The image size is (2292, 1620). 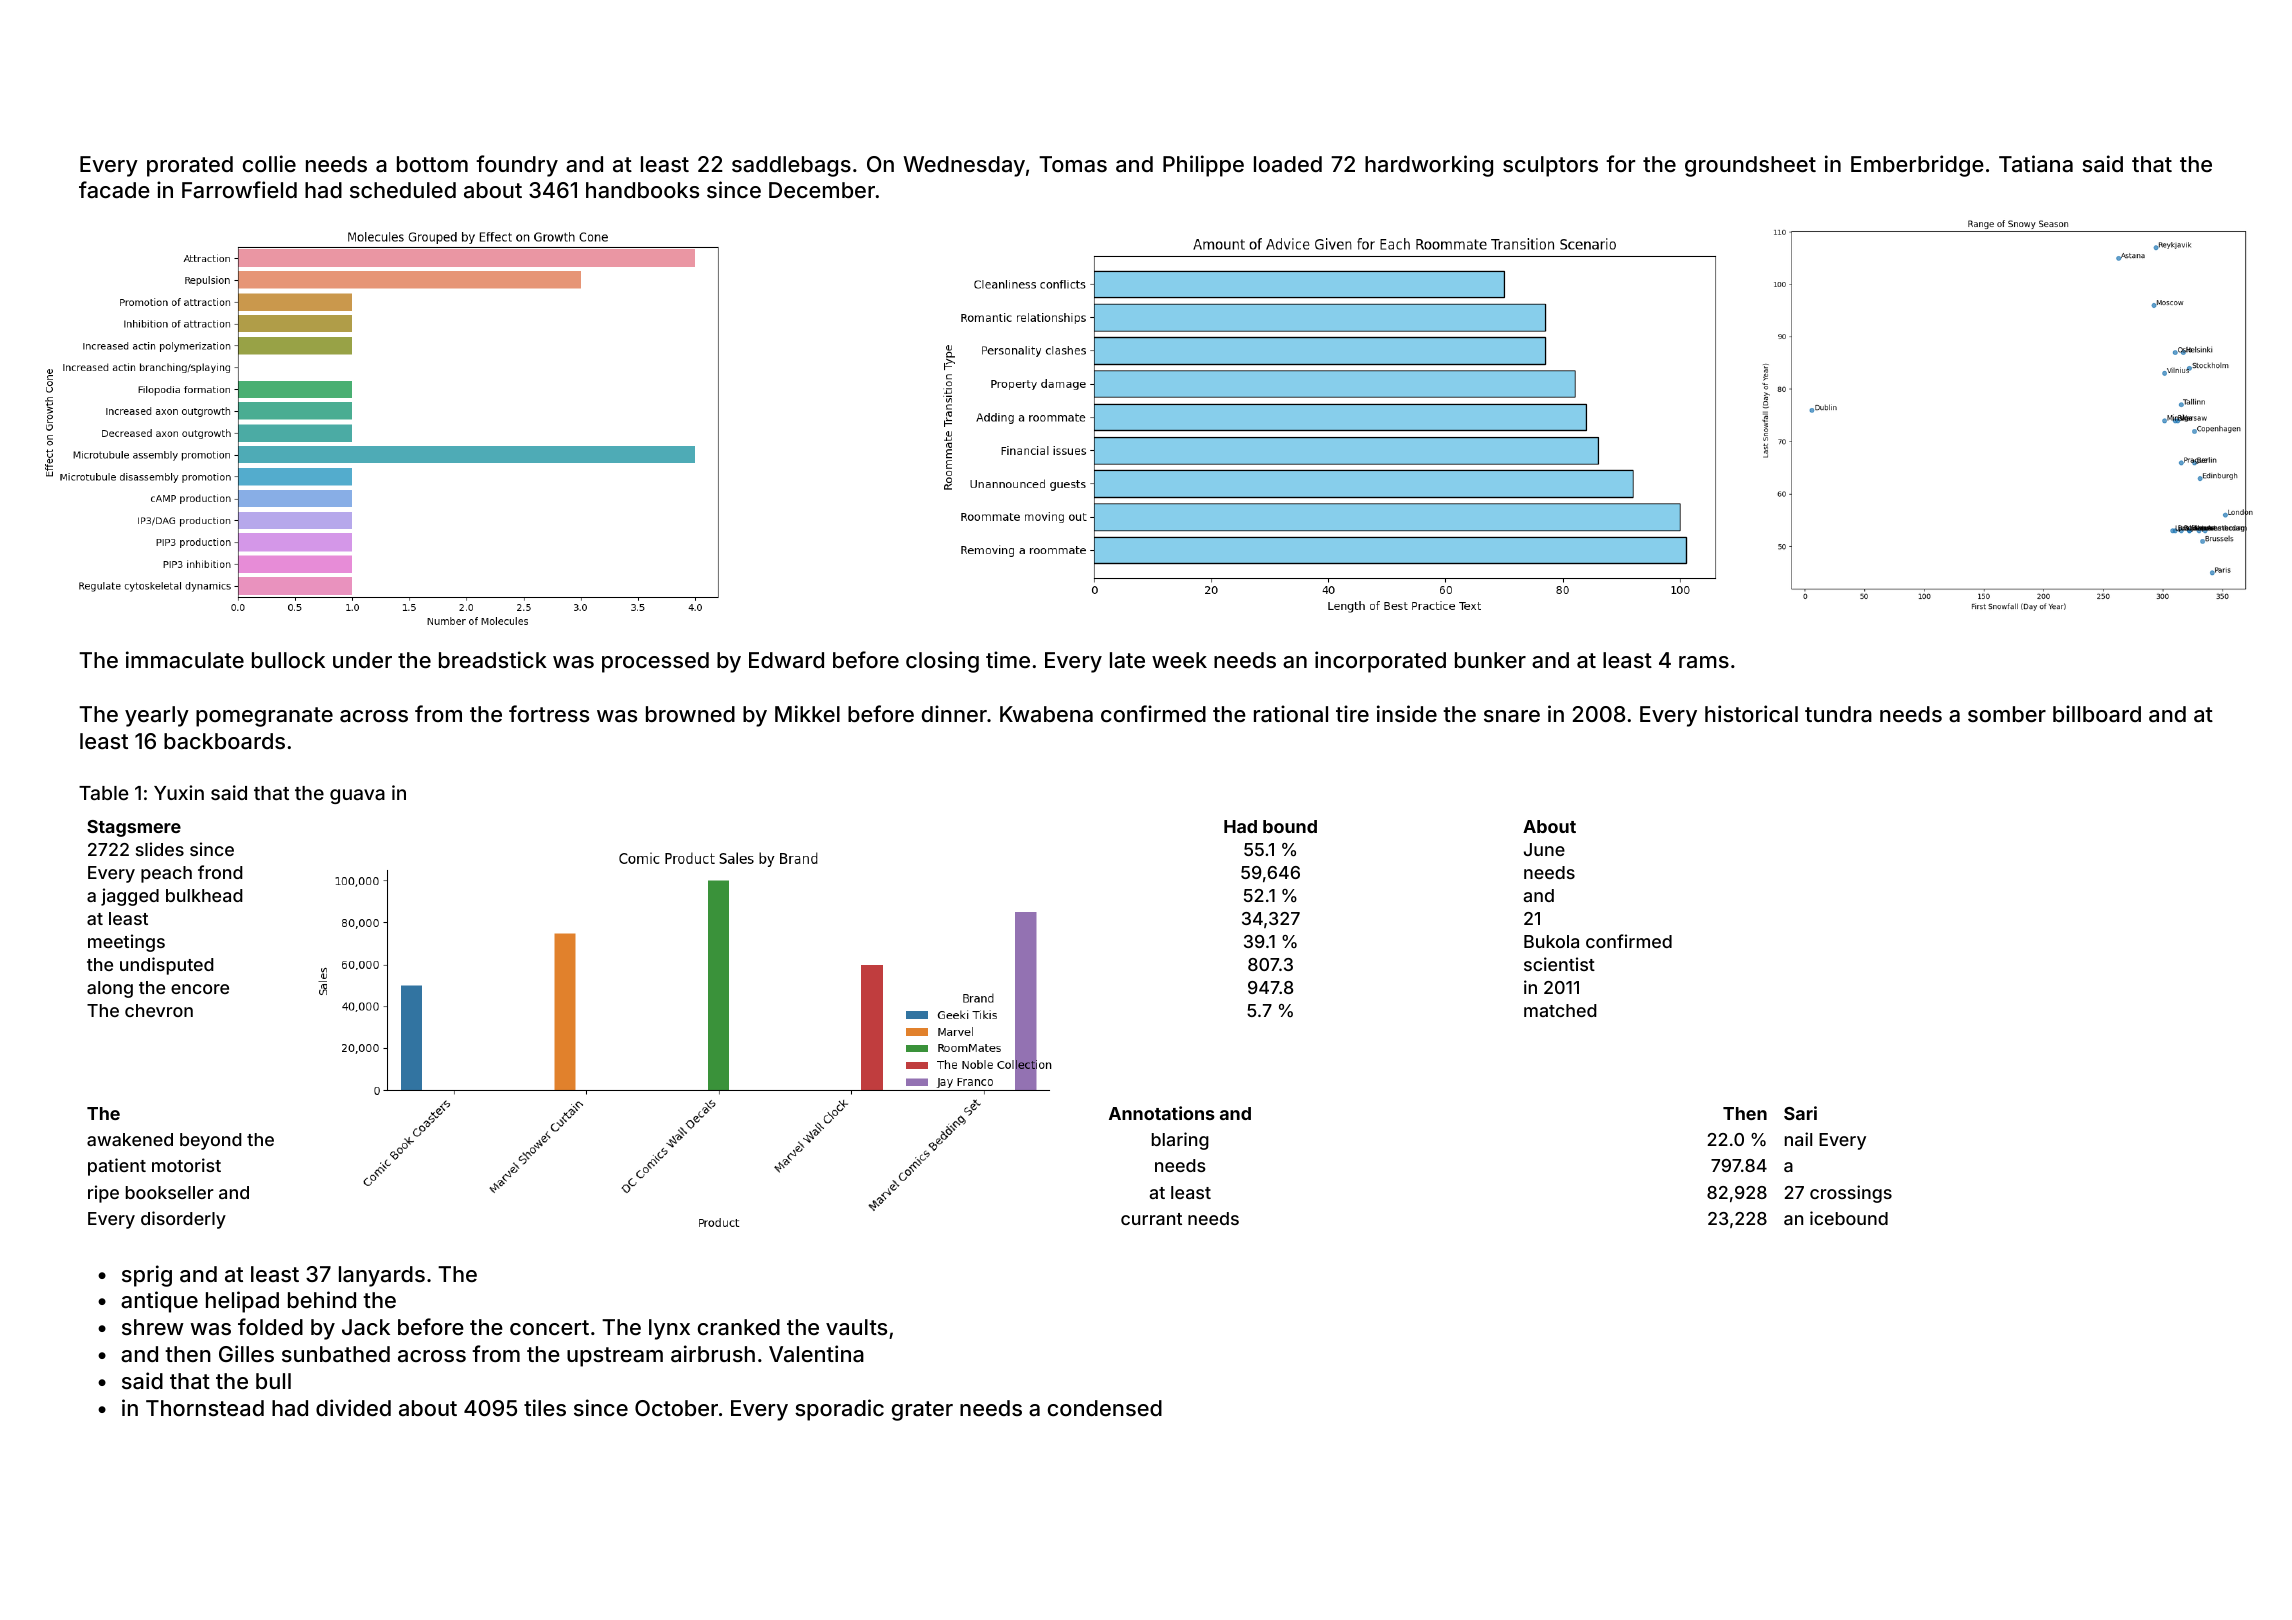 What do you see at coordinates (1203, 166) in the image?
I see `Philippe` at bounding box center [1203, 166].
